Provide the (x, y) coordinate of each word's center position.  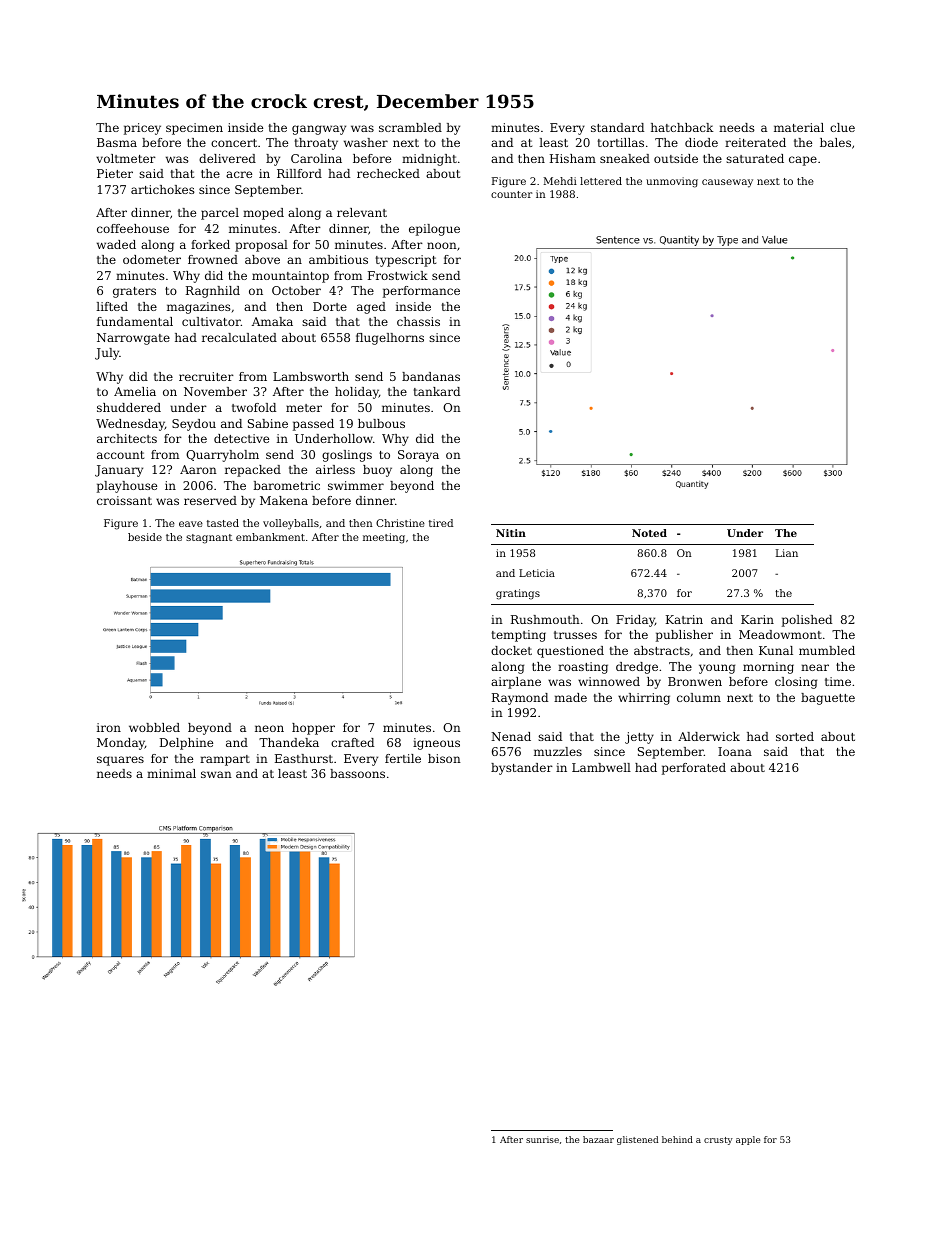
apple (748, 1140)
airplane (516, 683)
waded (116, 244)
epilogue (434, 230)
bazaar (598, 1139)
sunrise (542, 1139)
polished (807, 621)
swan (216, 774)
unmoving (672, 182)
